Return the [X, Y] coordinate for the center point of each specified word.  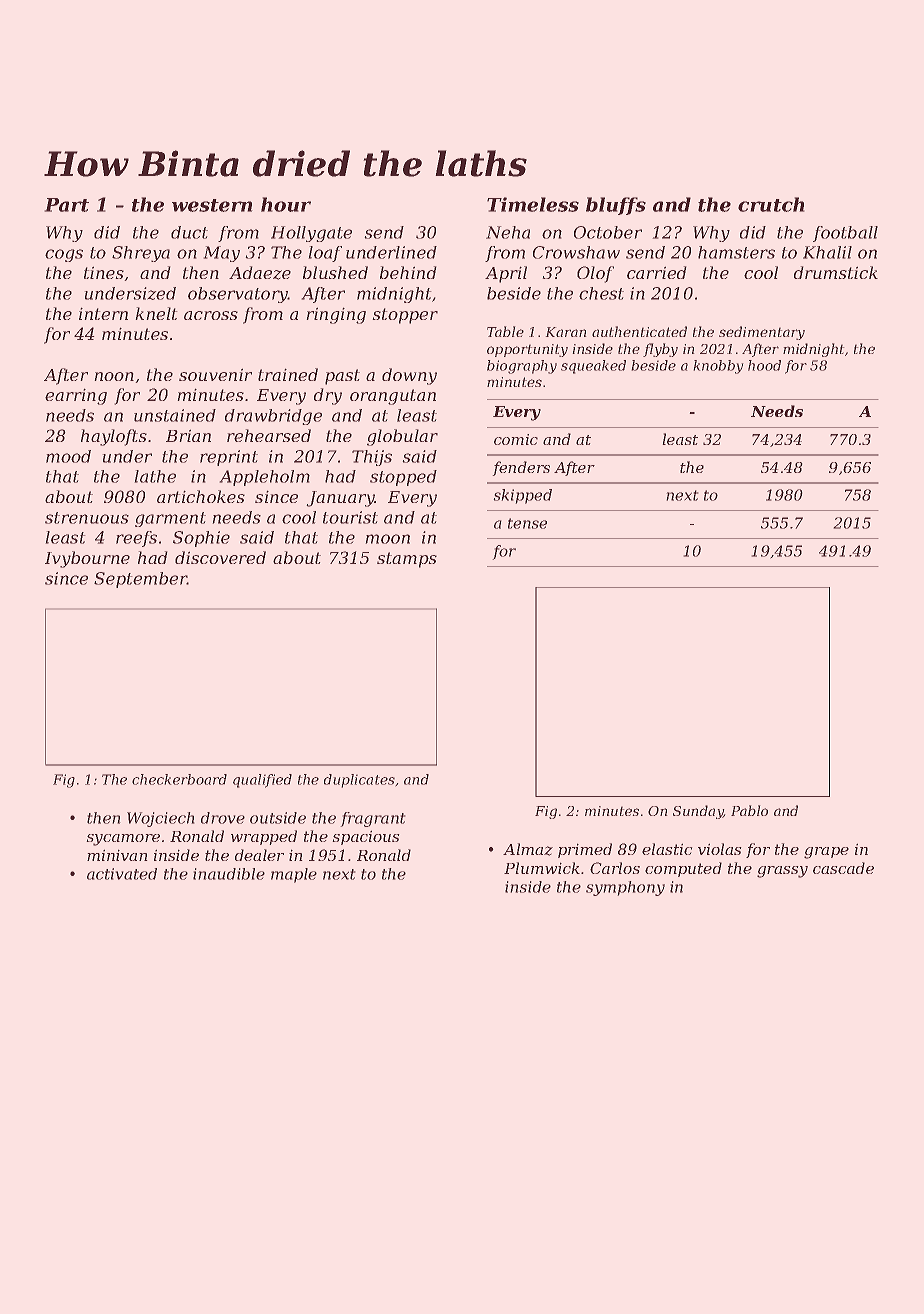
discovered [220, 557]
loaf [325, 254]
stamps [407, 560]
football [845, 234]
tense [527, 523]
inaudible [229, 874]
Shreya [141, 254]
